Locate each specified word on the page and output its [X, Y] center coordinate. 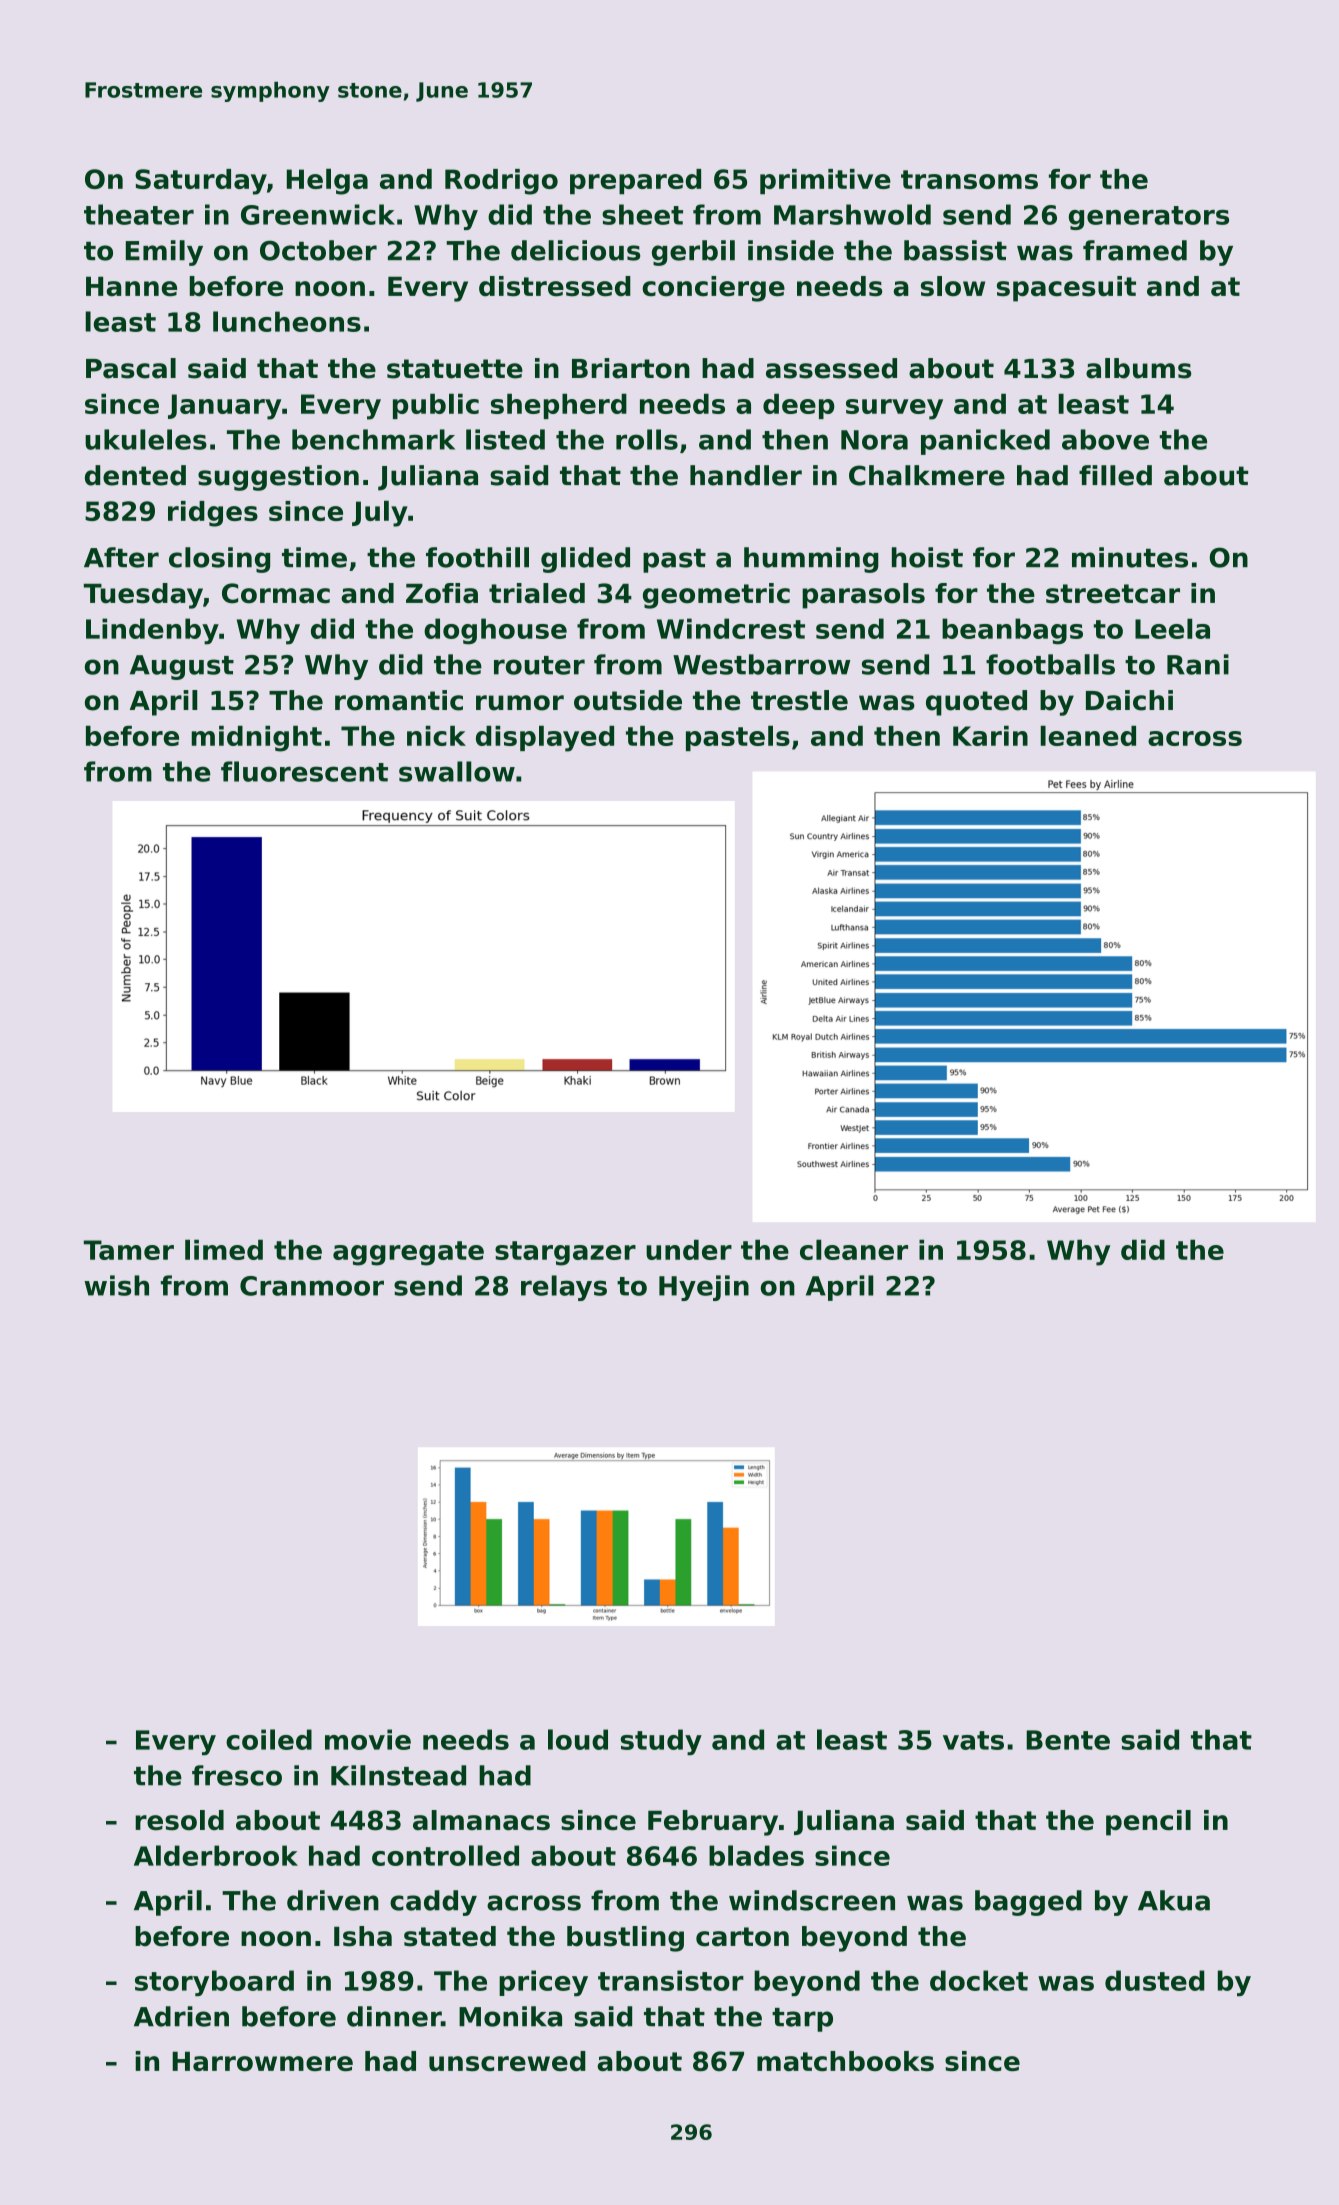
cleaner [854, 1250]
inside [791, 250]
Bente [1068, 1740]
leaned [1088, 736]
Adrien [181, 2016]
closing [219, 560]
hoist [927, 557]
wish [116, 1285]
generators [1149, 218]
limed [224, 1250]
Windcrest [731, 628]
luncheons [287, 321]
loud [578, 1739]
